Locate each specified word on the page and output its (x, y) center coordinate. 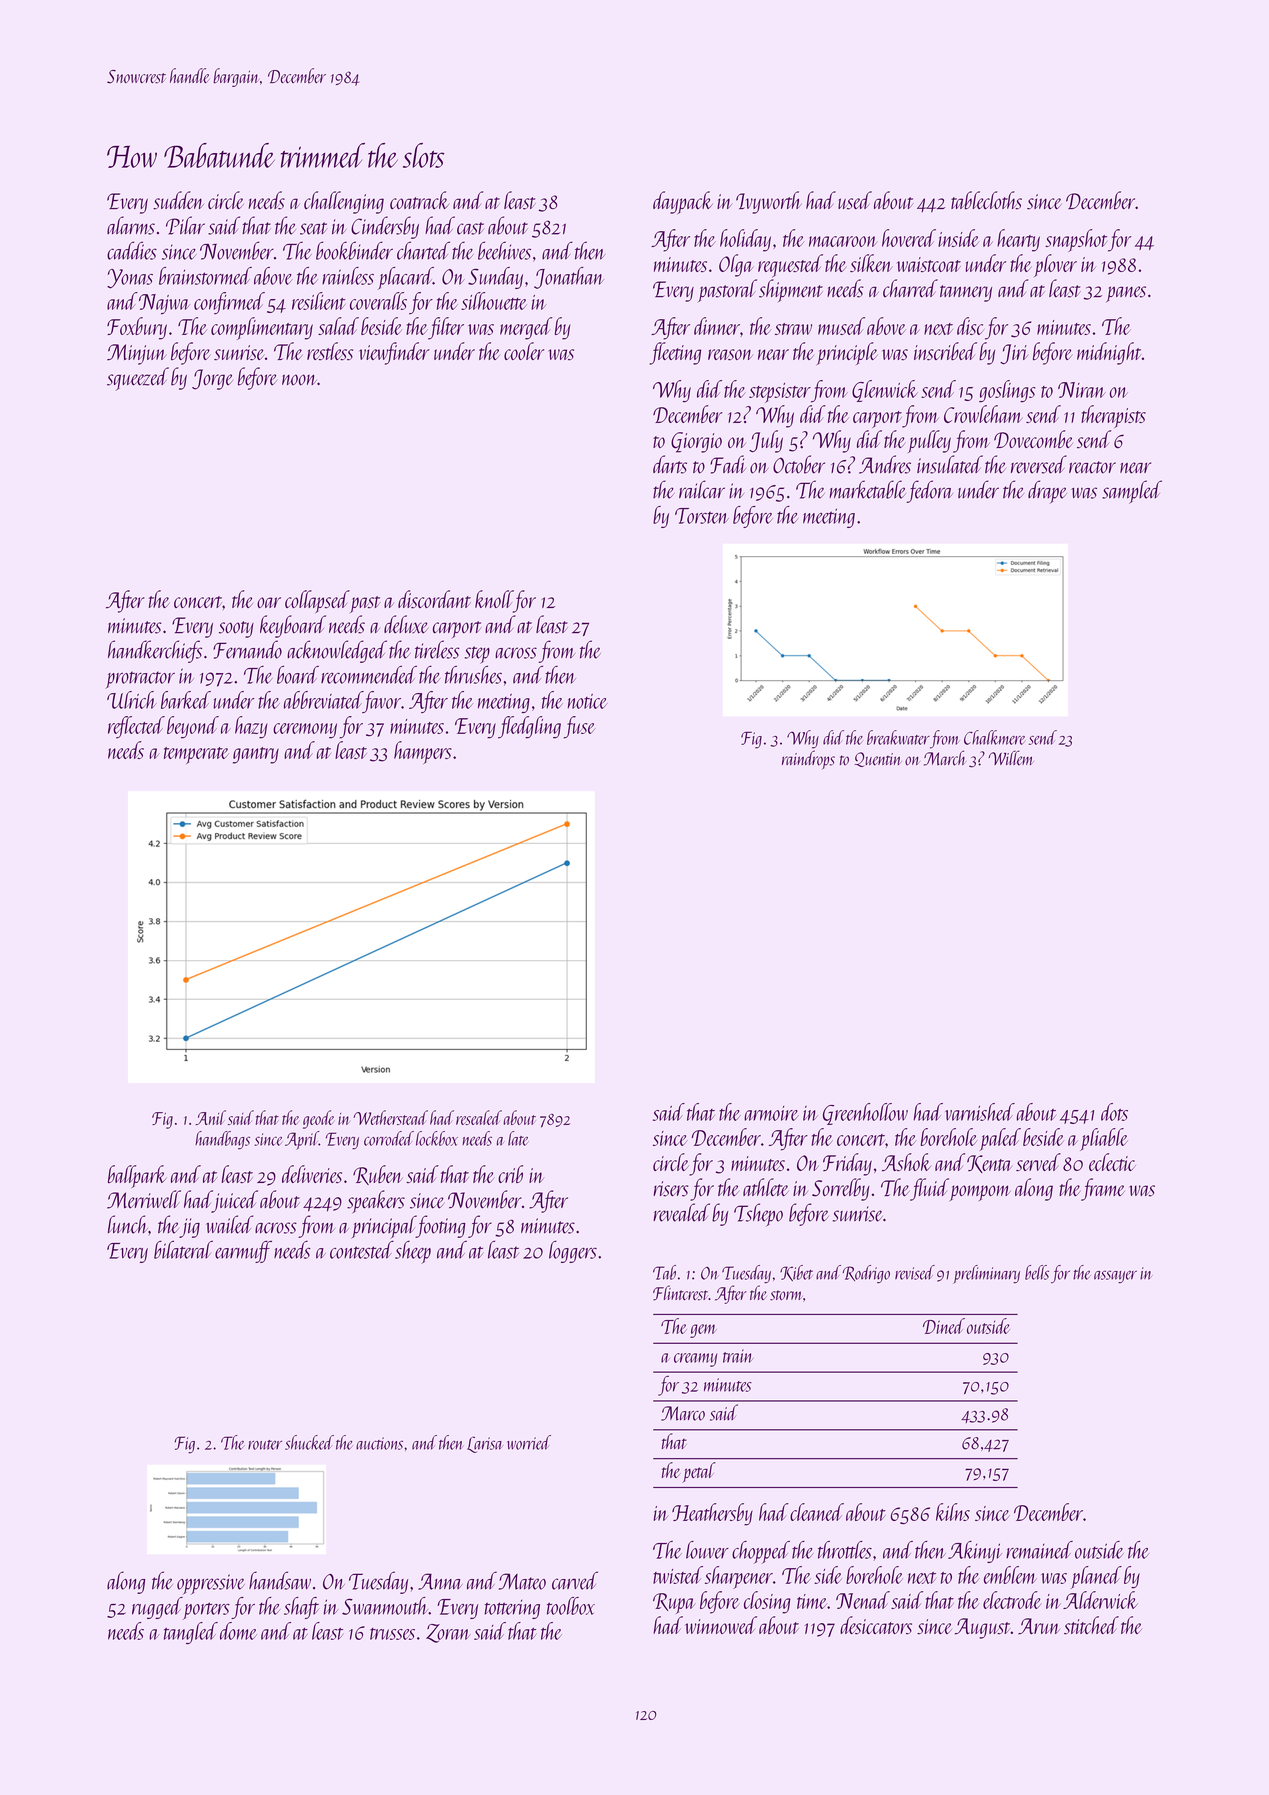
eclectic (1112, 1162)
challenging (344, 202)
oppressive (211, 1584)
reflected (136, 727)
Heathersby (712, 1514)
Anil (210, 1117)
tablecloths (986, 200)
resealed (479, 1117)
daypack (683, 202)
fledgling (529, 727)
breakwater (898, 737)
